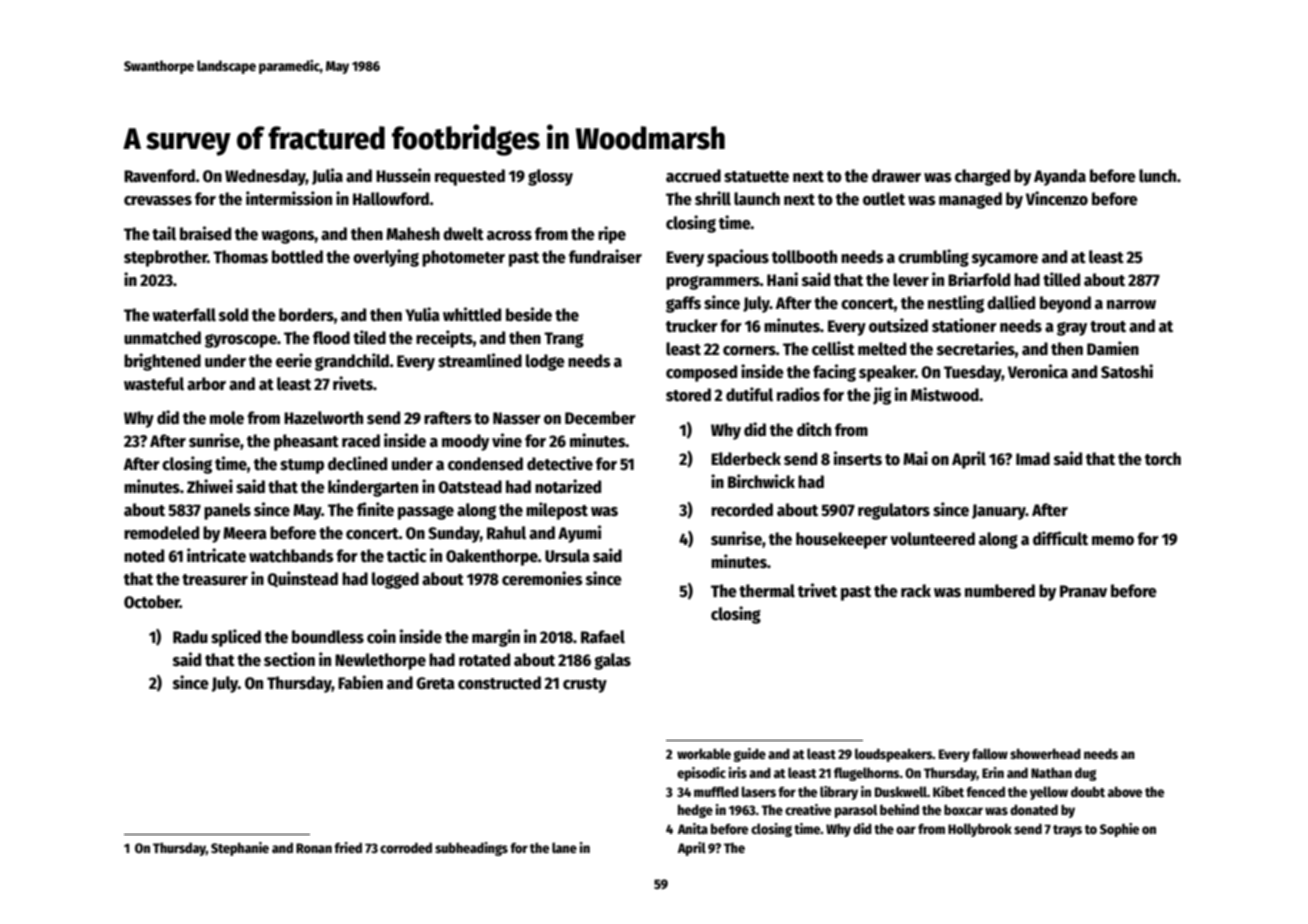 The height and width of the screenshot is (924, 1308). I want to click on lane, so click(564, 847).
